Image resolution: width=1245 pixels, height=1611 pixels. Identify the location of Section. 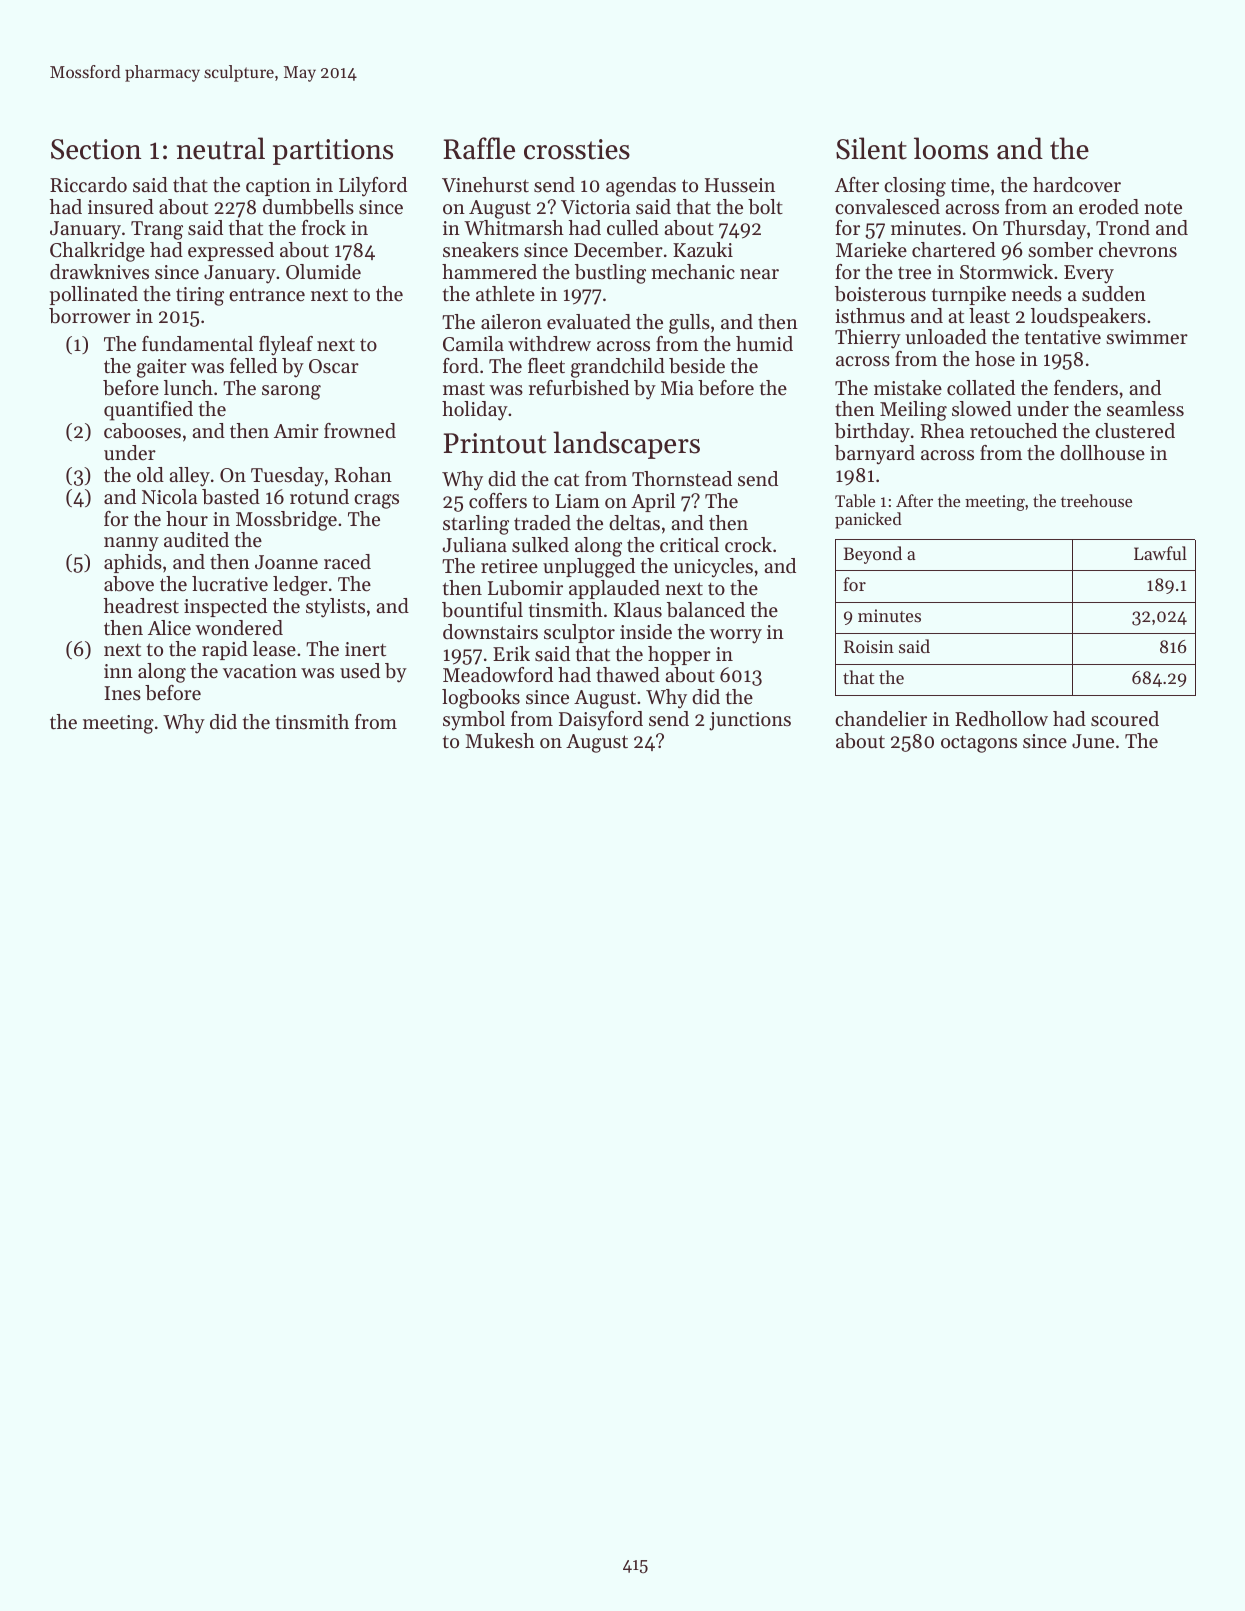
(96, 149).
